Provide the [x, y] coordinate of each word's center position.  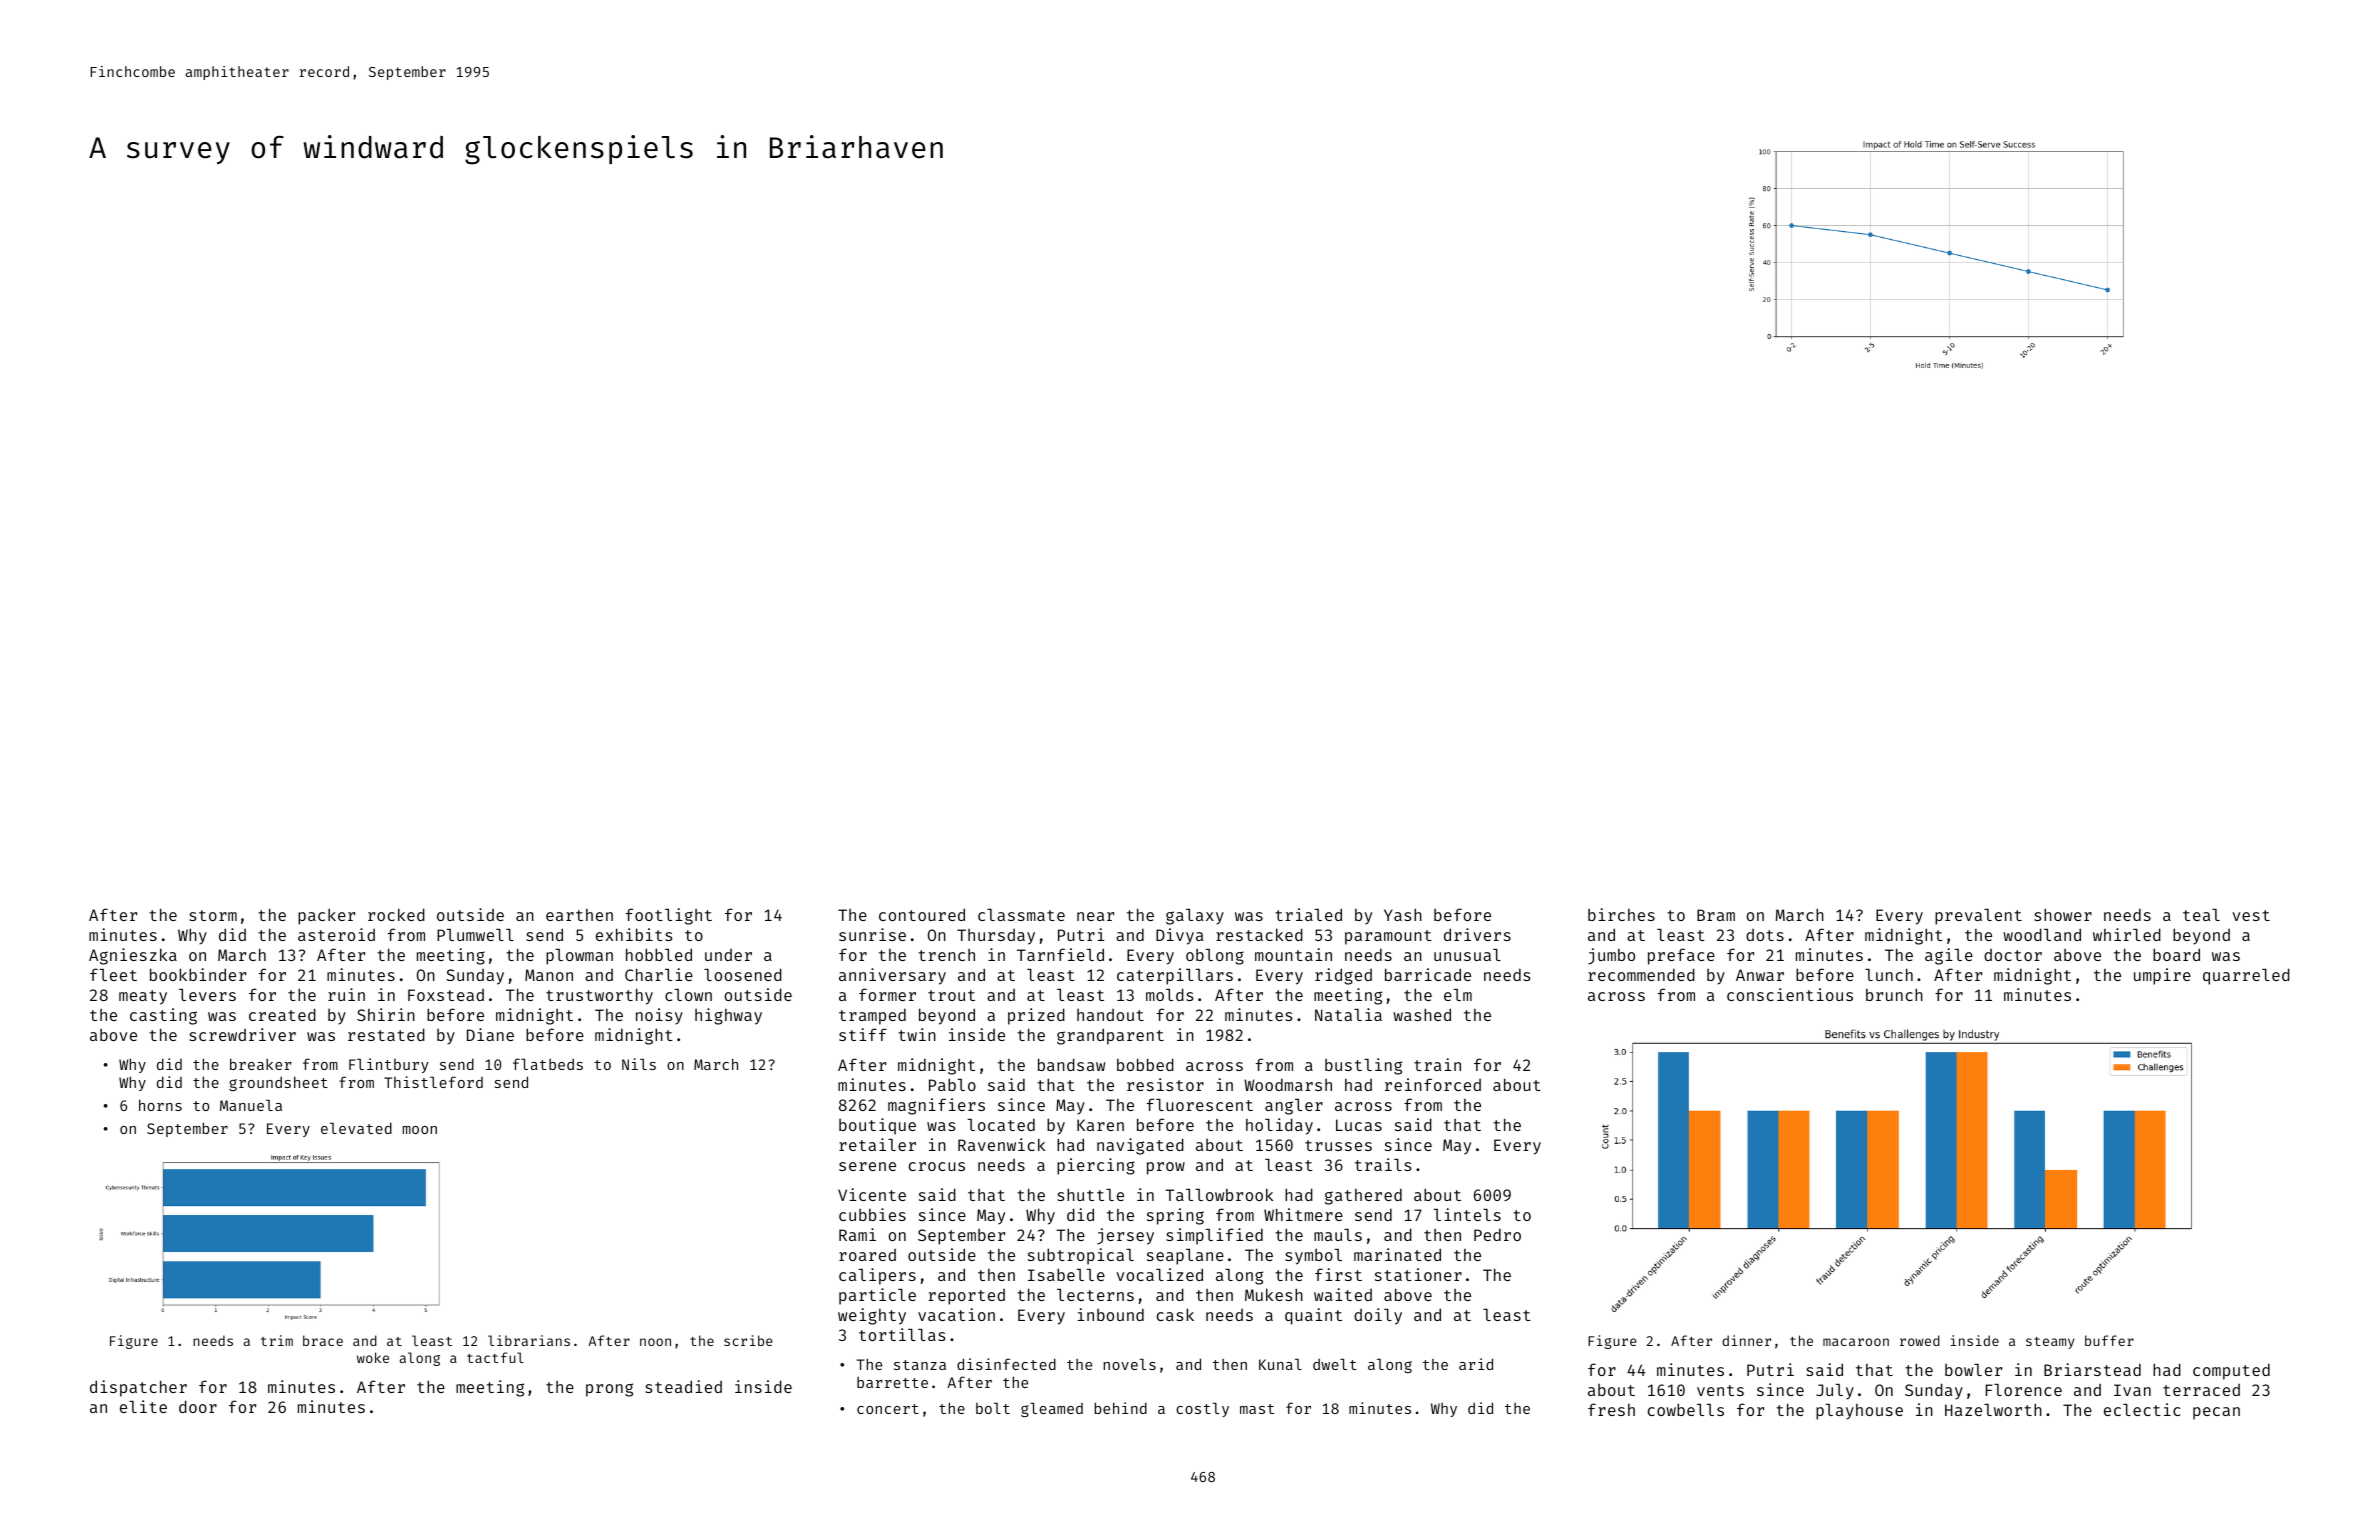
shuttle [1090, 1194]
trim [277, 1340]
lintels [1467, 1214]
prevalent [1978, 917]
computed [2231, 1371]
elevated [356, 1128]
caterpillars [1175, 976]
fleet [113, 974]
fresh [1611, 1409]
